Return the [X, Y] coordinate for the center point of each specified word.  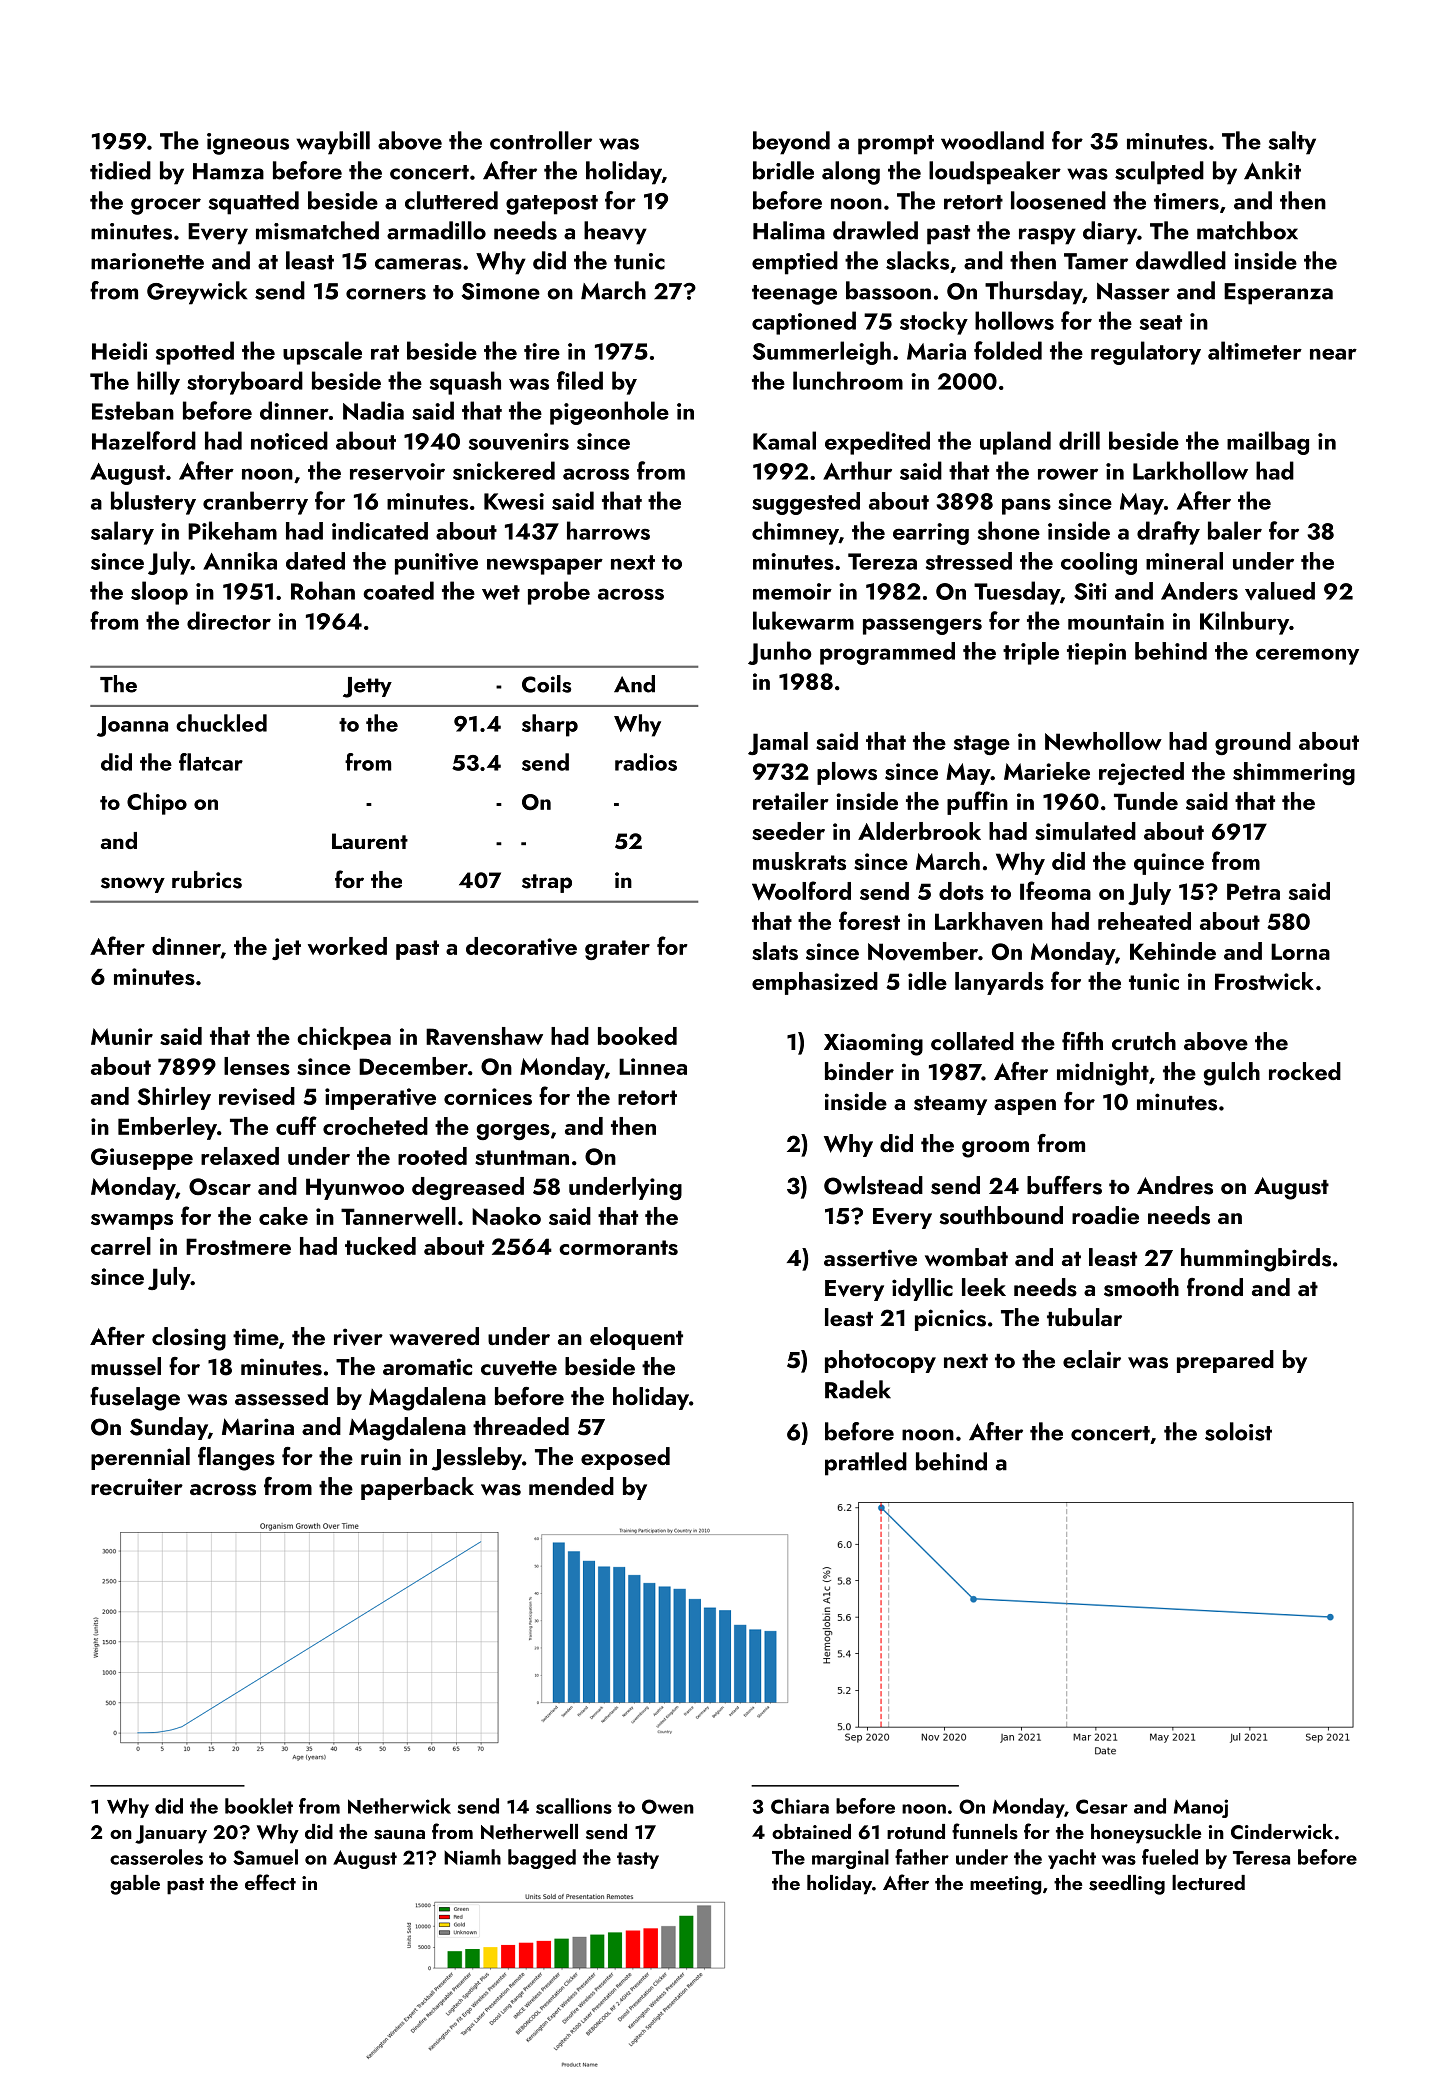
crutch [1144, 1041]
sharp [550, 725]
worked [347, 946]
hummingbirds [1256, 1260]
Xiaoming [873, 1044]
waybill [333, 143]
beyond [791, 143]
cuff [296, 1125]
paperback [417, 1488]
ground [1253, 743]
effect [270, 1882]
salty [1292, 143]
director [229, 620]
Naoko [506, 1216]
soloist [1238, 1431]
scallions [574, 1806]
